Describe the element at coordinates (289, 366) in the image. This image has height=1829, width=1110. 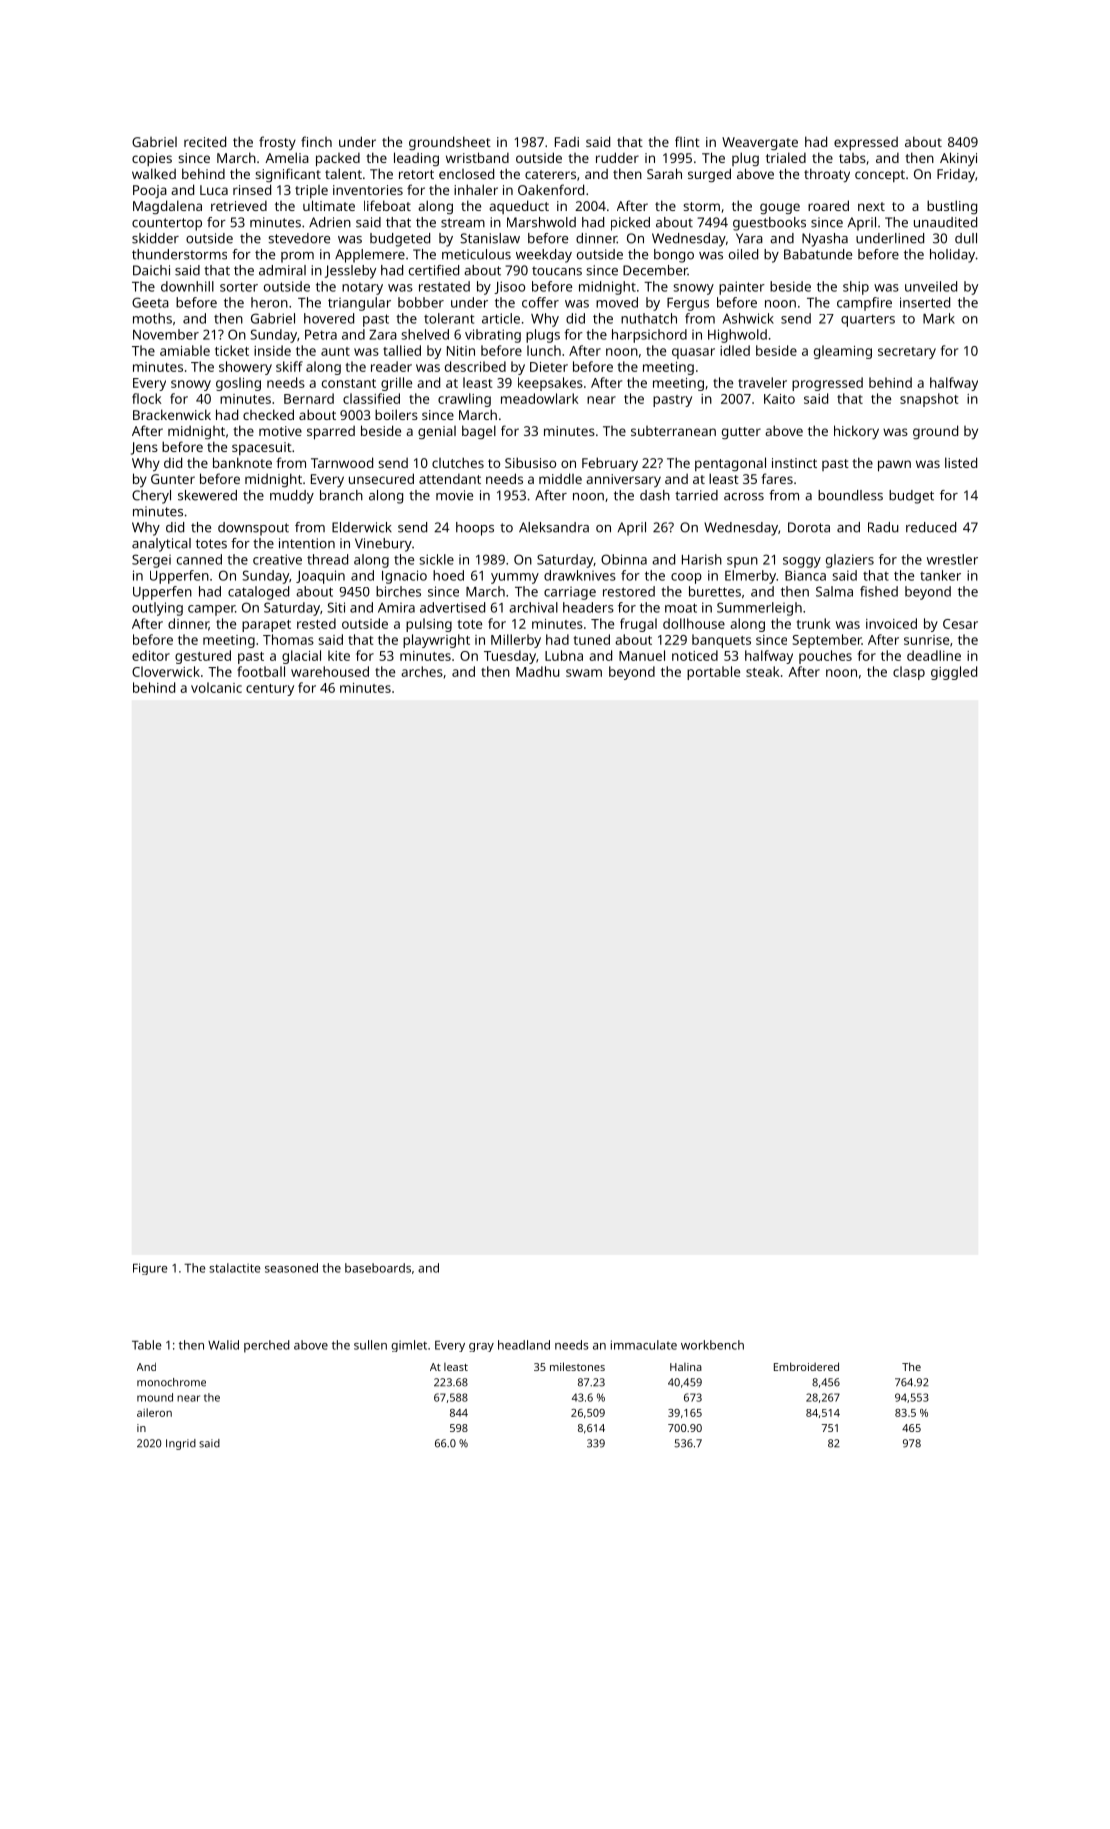
I see `skiff` at that location.
